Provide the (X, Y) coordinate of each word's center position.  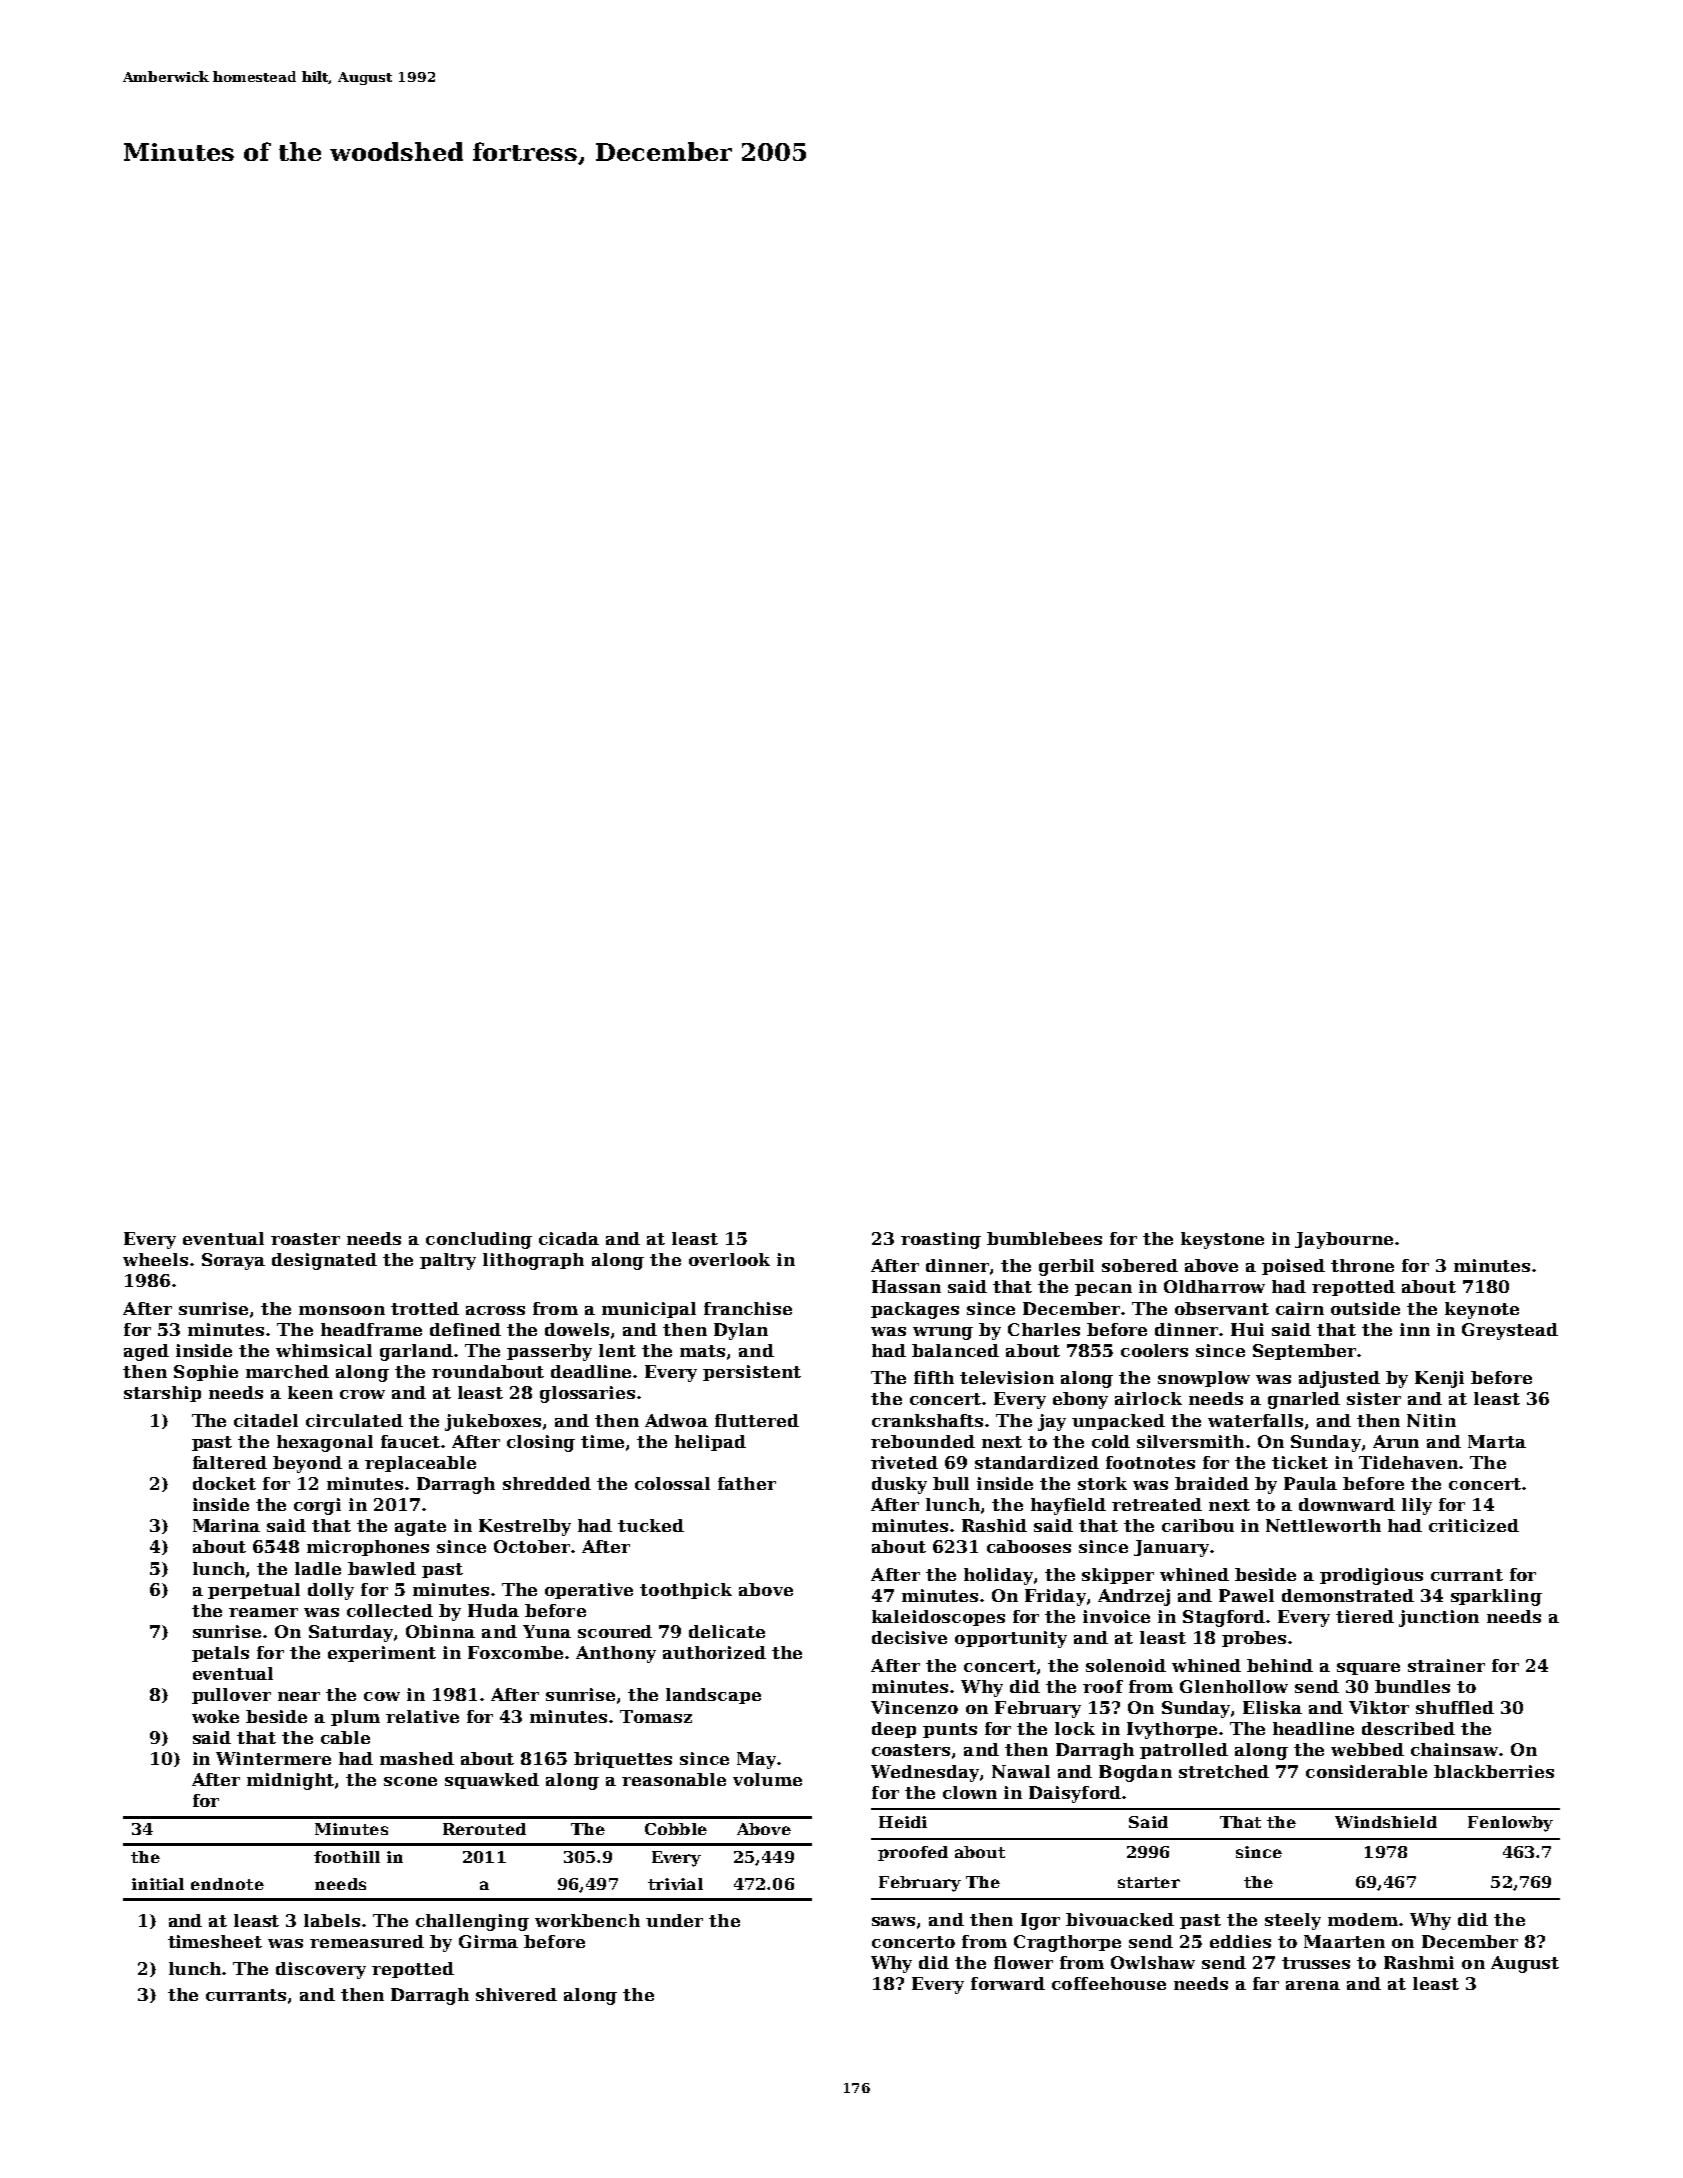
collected (390, 1610)
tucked (651, 1525)
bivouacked (1120, 1919)
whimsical (324, 1350)
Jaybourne (1344, 1240)
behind (1280, 1665)
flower (1023, 1962)
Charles (1044, 1329)
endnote (227, 1884)
